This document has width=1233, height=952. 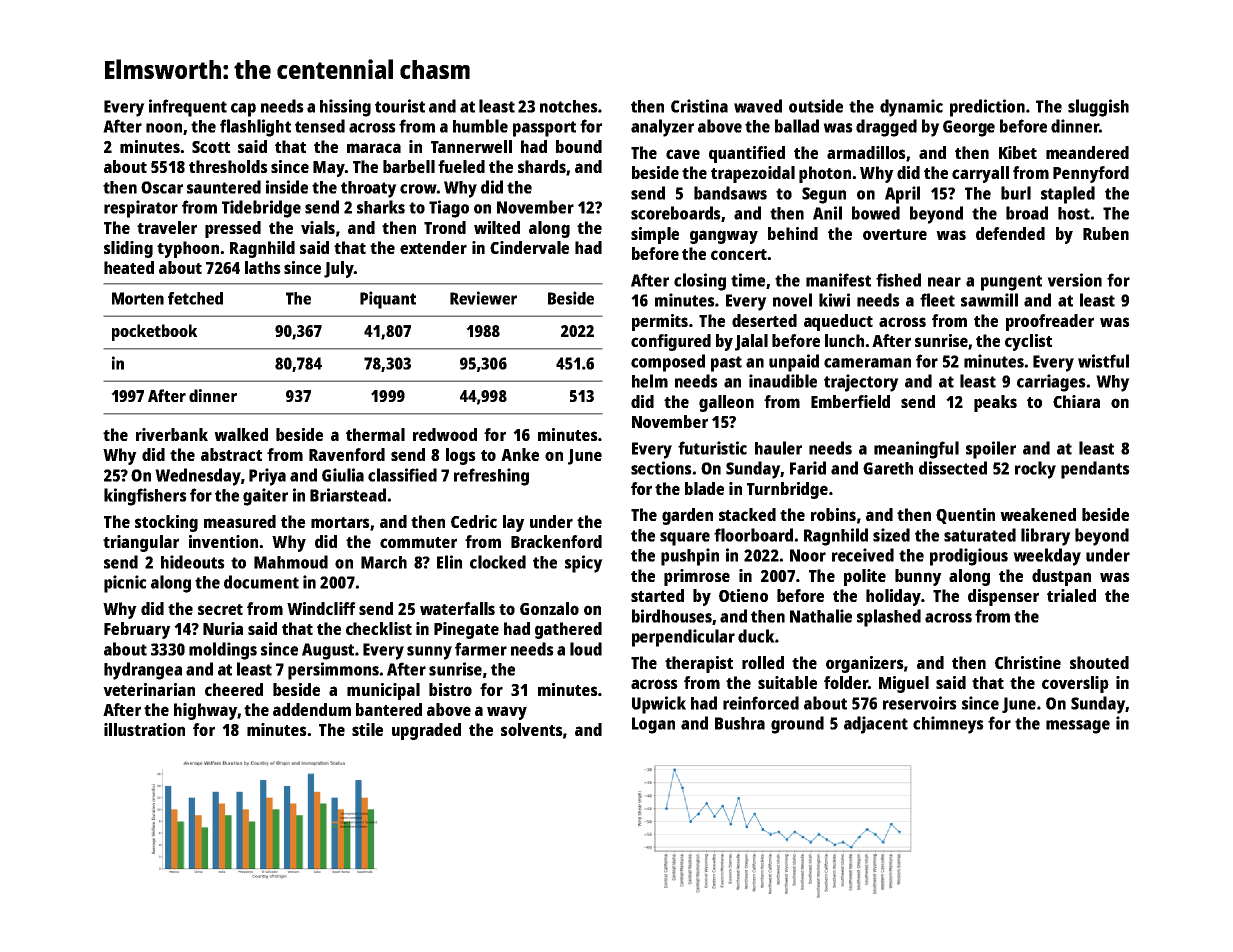 What do you see at coordinates (241, 434) in the document?
I see `walked` at bounding box center [241, 434].
